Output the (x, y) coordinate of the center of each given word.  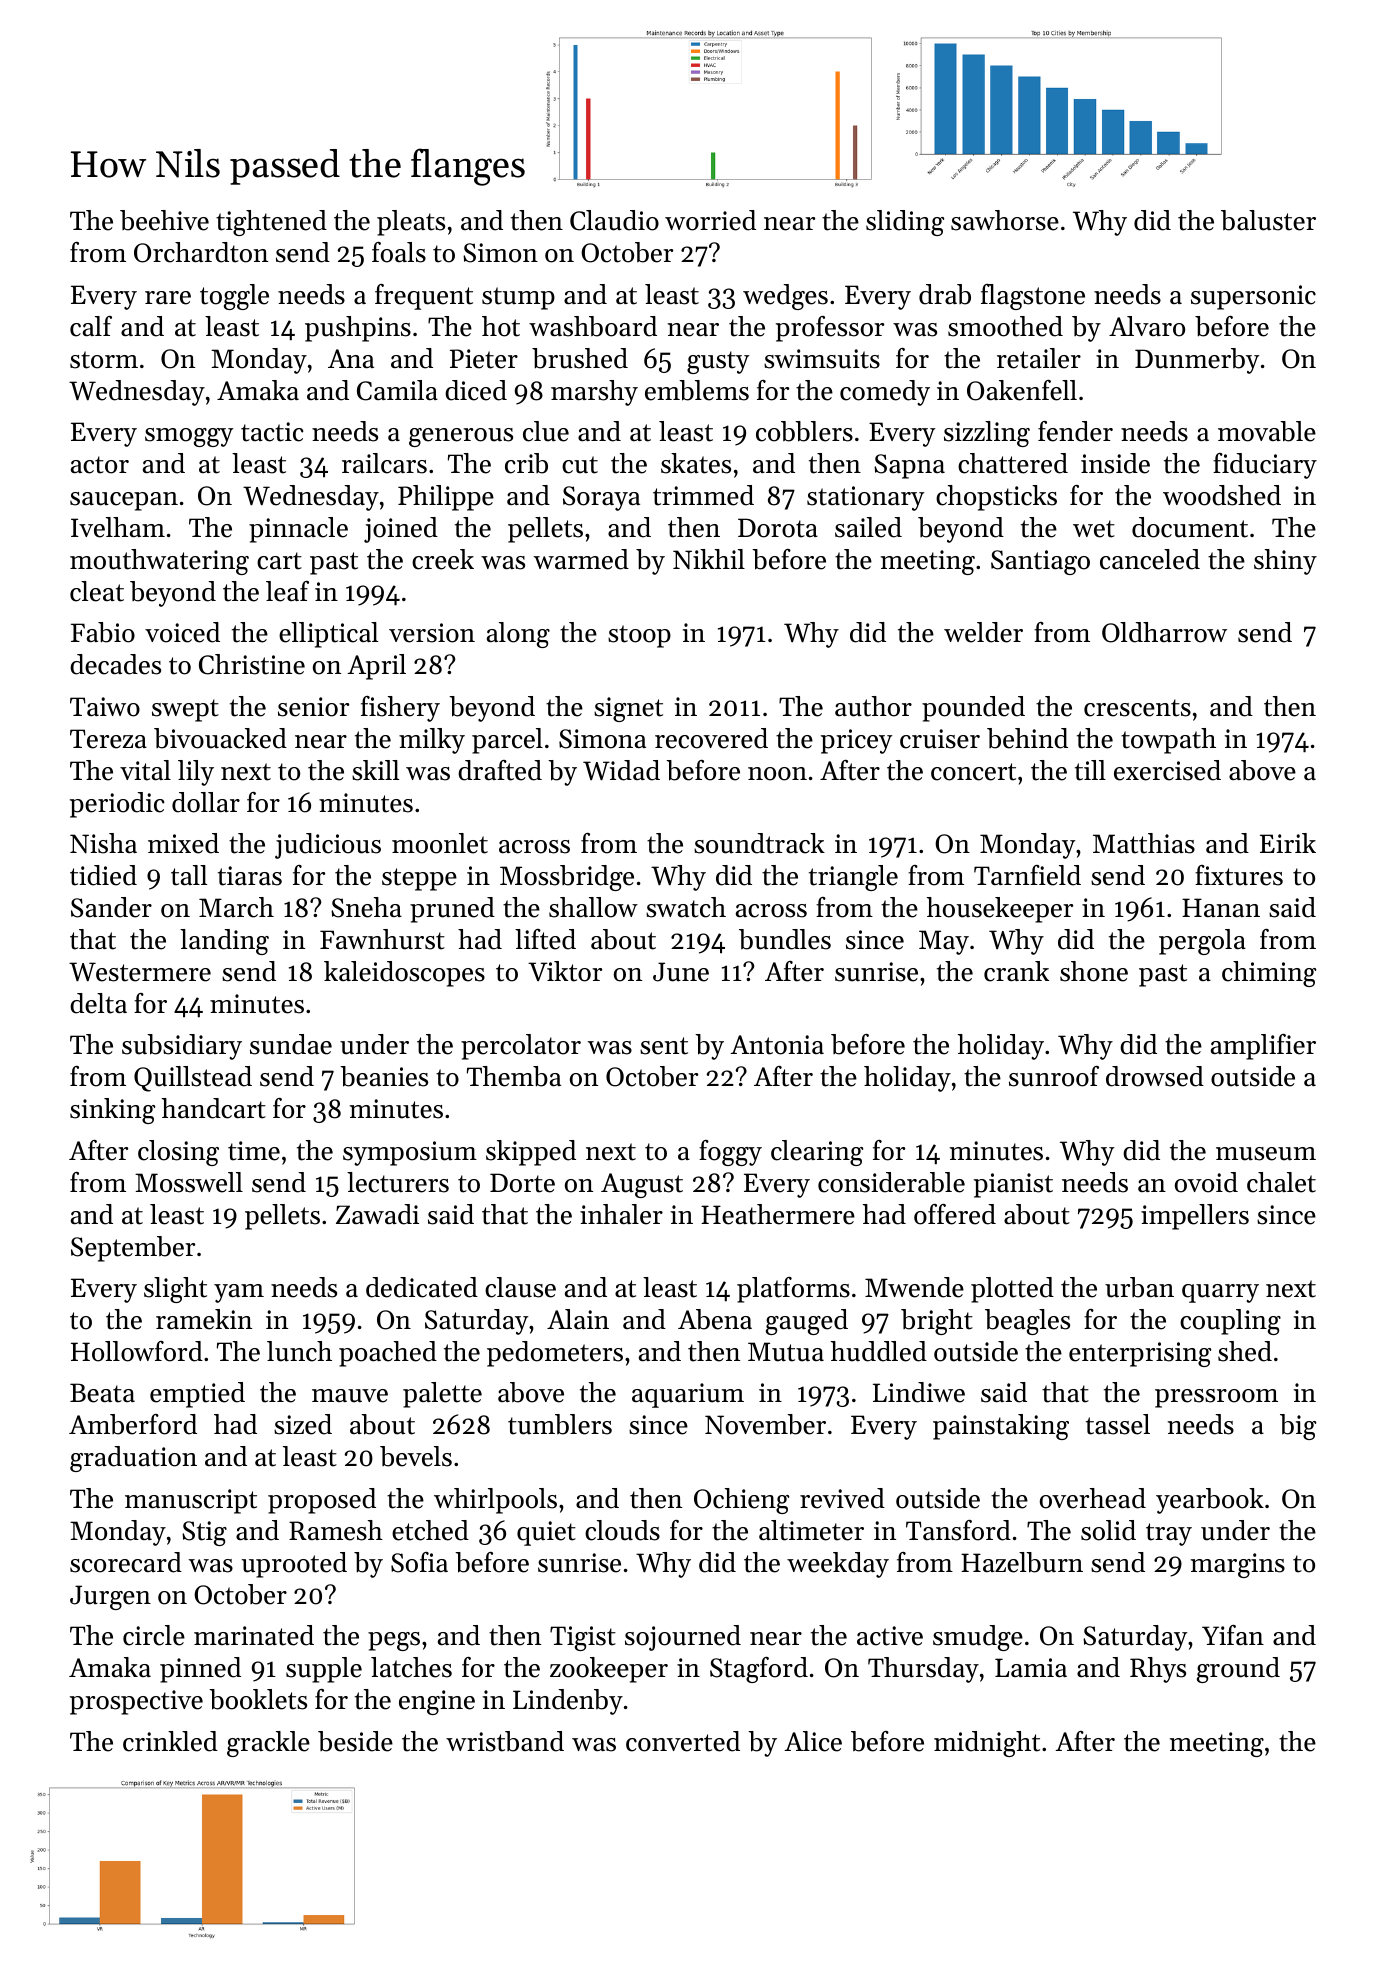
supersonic (1253, 297)
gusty (718, 362)
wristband (505, 1741)
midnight (987, 1744)
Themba (514, 1076)
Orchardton (201, 252)
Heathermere (778, 1214)
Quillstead (193, 1079)
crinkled (170, 1741)
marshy (594, 393)
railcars (384, 463)
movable (1267, 431)
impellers (1195, 1217)
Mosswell (189, 1182)
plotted (1012, 1290)
